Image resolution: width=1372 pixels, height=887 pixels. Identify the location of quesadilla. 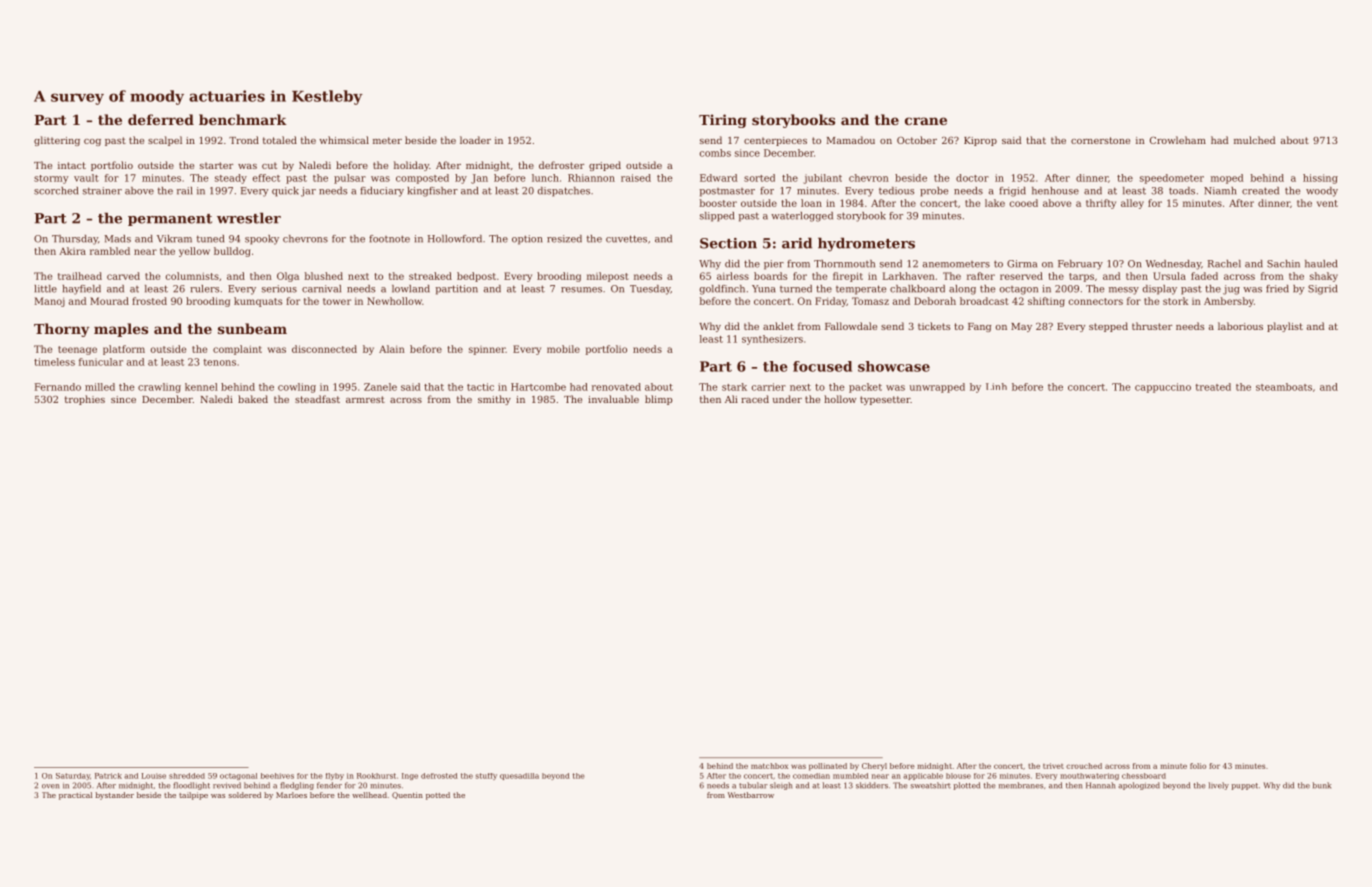
(519, 776).
